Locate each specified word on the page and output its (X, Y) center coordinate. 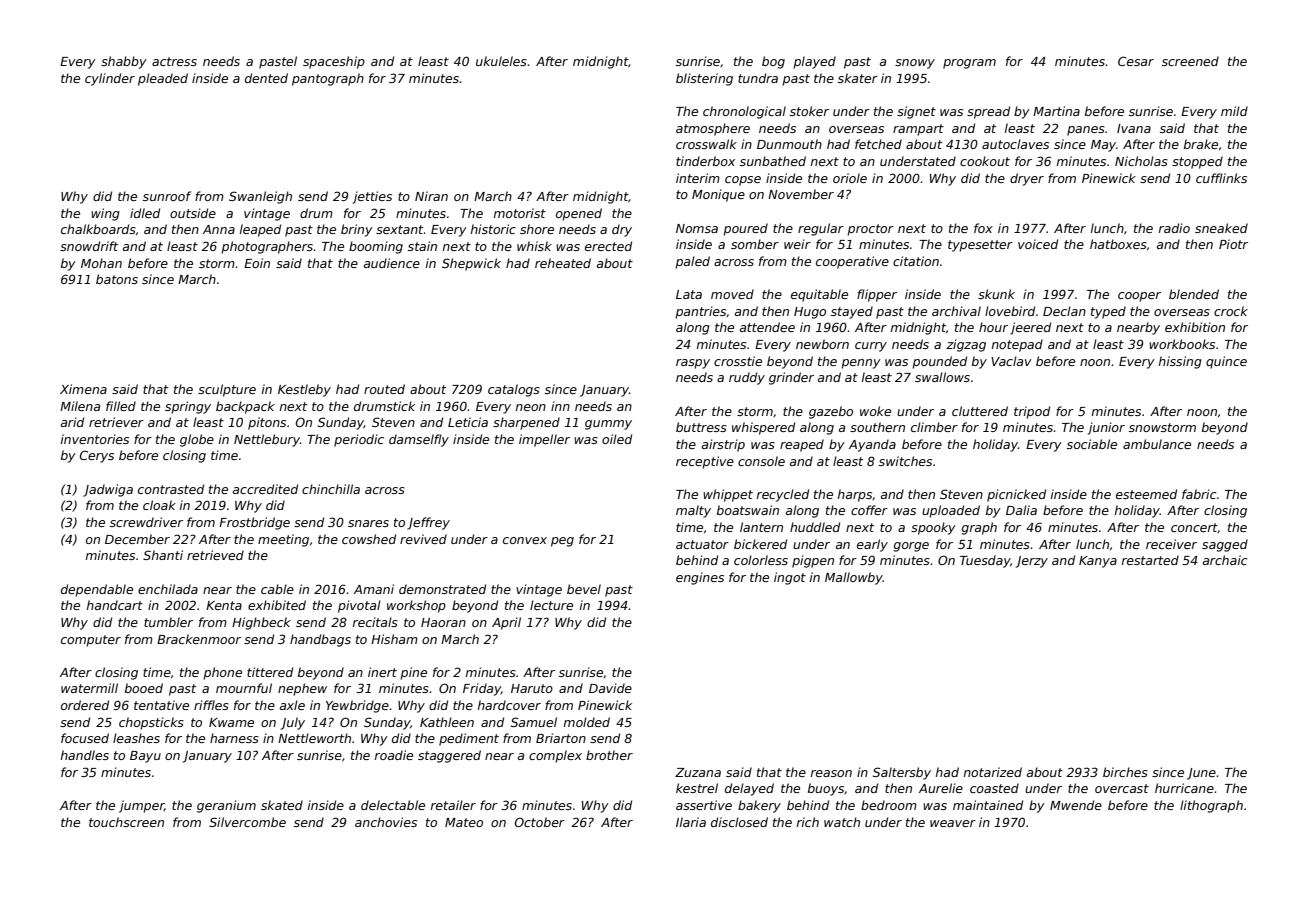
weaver (953, 823)
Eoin (257, 263)
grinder (791, 378)
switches (905, 461)
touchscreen (126, 822)
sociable (1092, 444)
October (539, 822)
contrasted (171, 489)
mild (1234, 111)
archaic (1225, 560)
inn (560, 406)
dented (266, 78)
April (506, 623)
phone (222, 673)
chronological (744, 112)
